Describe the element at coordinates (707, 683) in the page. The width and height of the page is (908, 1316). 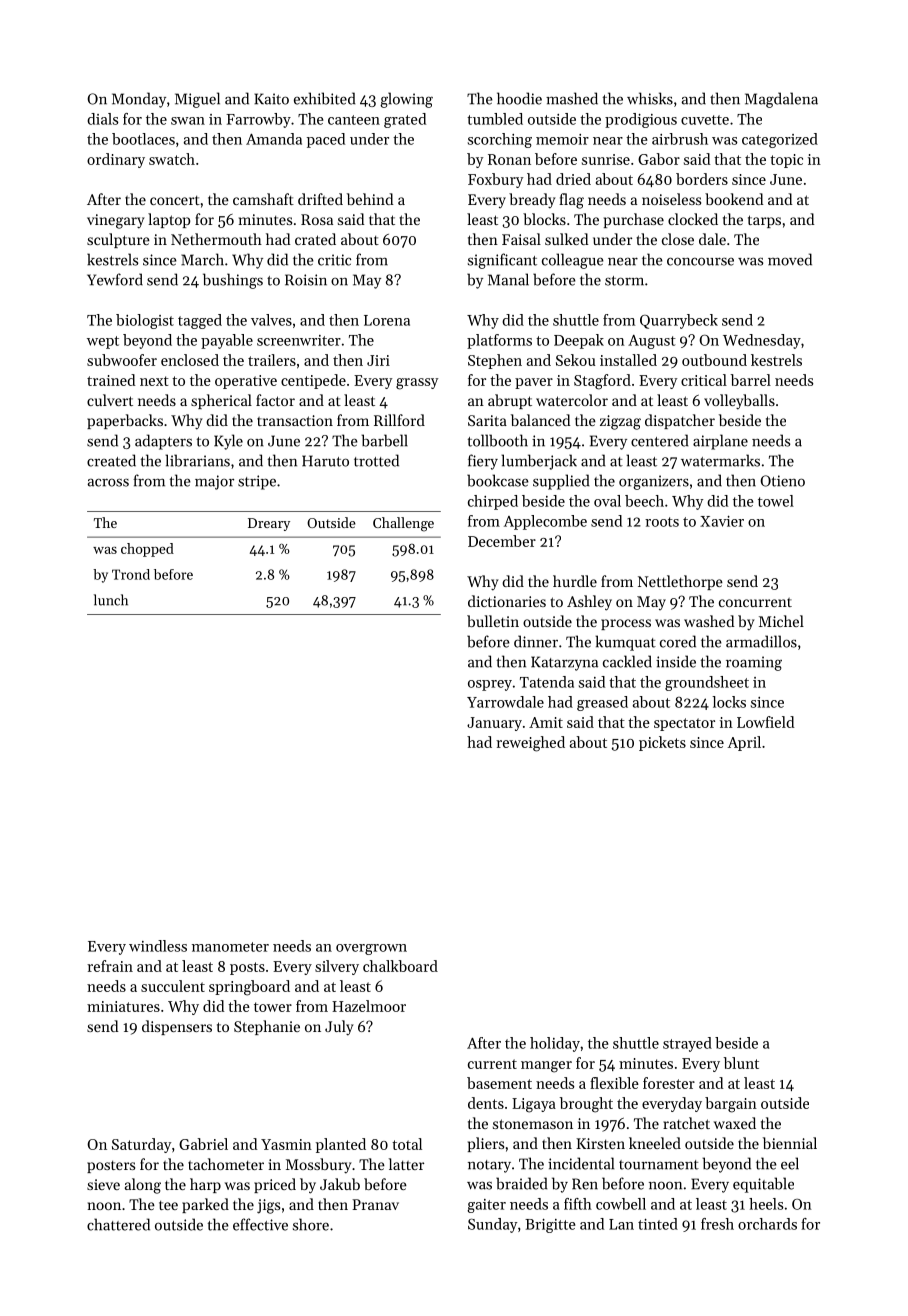
I see `groundsheet` at that location.
